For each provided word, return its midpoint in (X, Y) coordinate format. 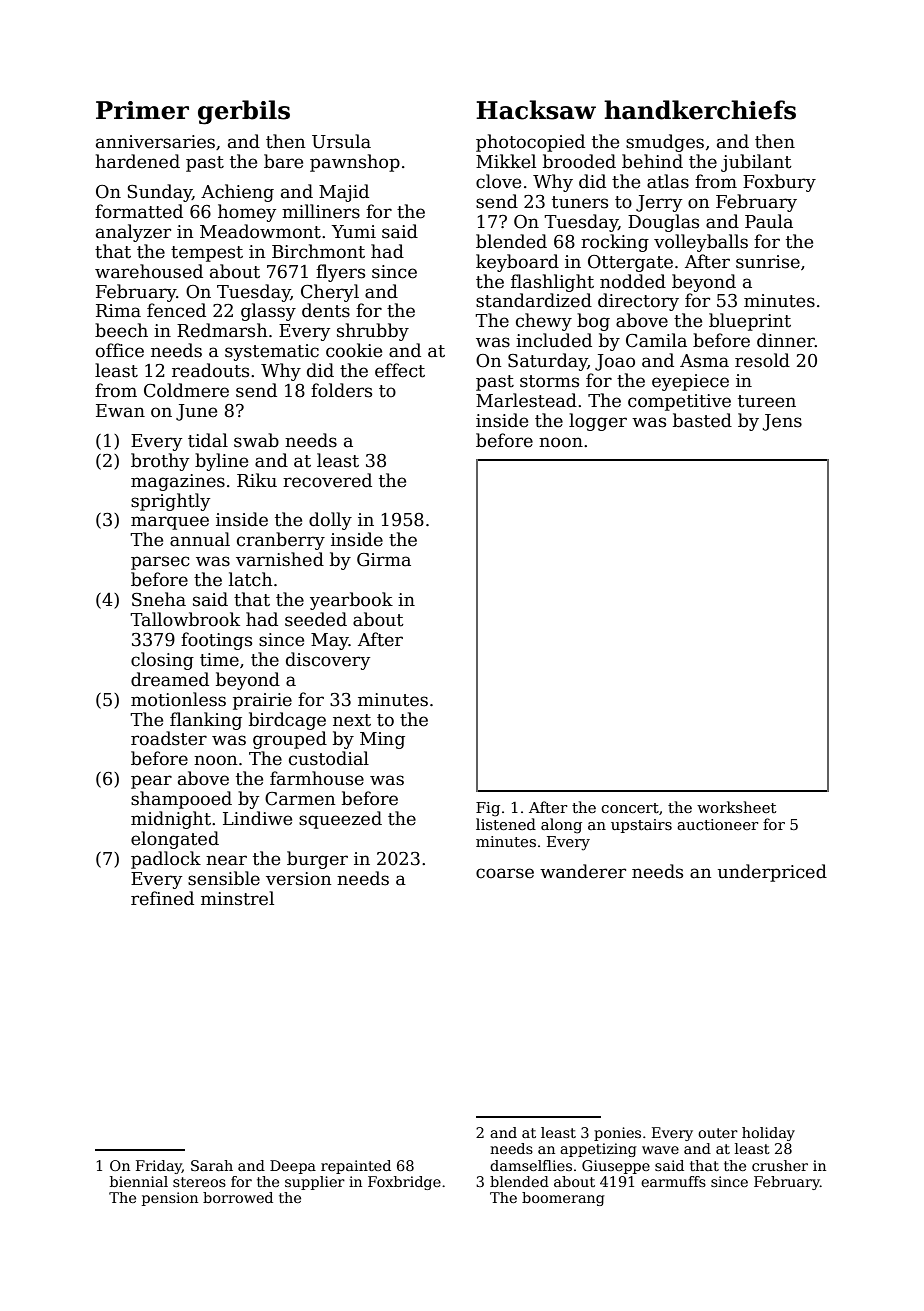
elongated (175, 840)
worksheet (736, 807)
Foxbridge (404, 1183)
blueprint (750, 322)
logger (598, 422)
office (120, 350)
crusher (780, 1165)
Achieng (237, 193)
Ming (382, 740)
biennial (139, 1181)
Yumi (354, 232)
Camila (656, 340)
